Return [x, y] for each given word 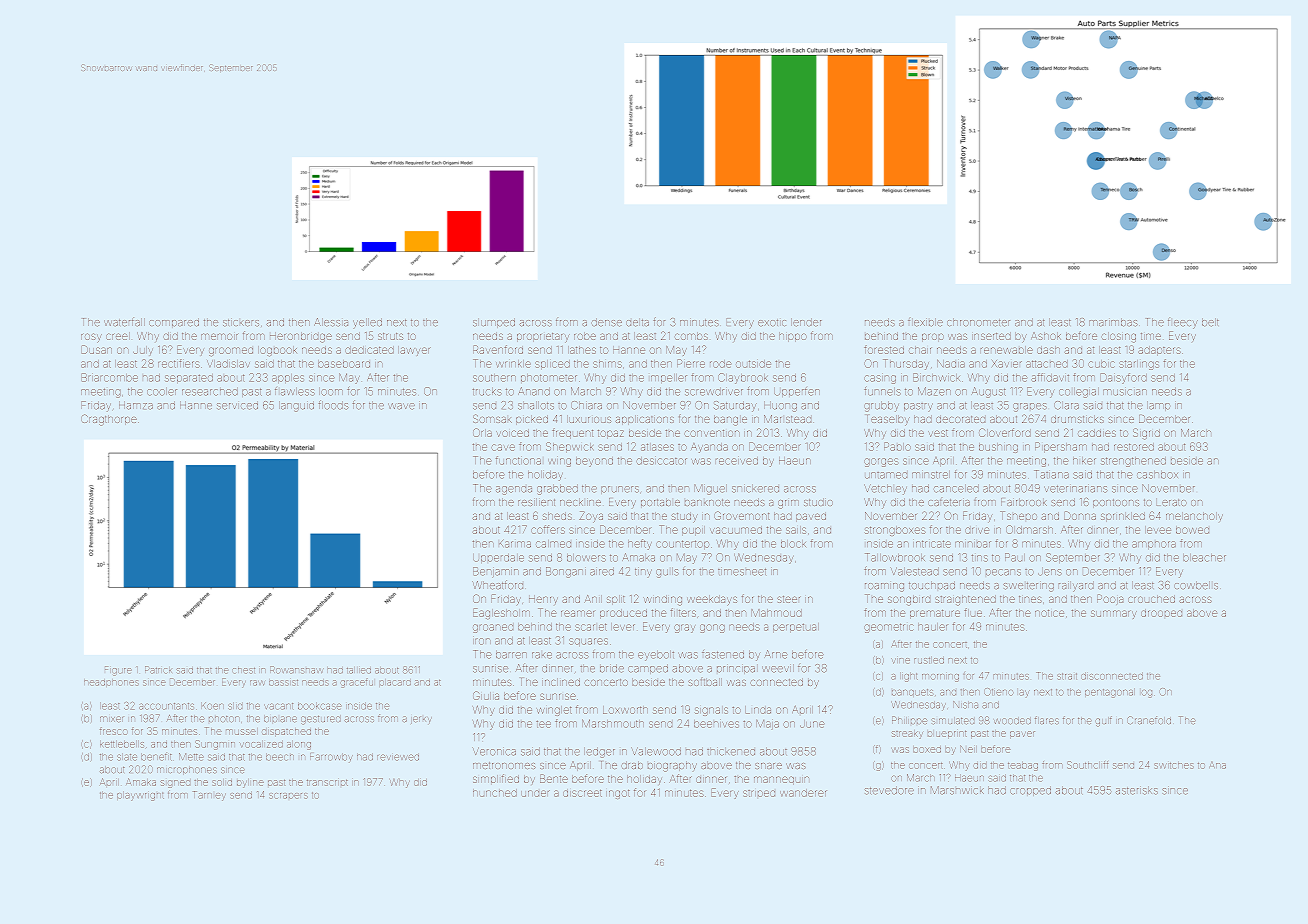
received [737, 461]
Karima [515, 544]
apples [287, 378]
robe [585, 336]
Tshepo [1018, 515]
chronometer [978, 322]
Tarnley [210, 795]
